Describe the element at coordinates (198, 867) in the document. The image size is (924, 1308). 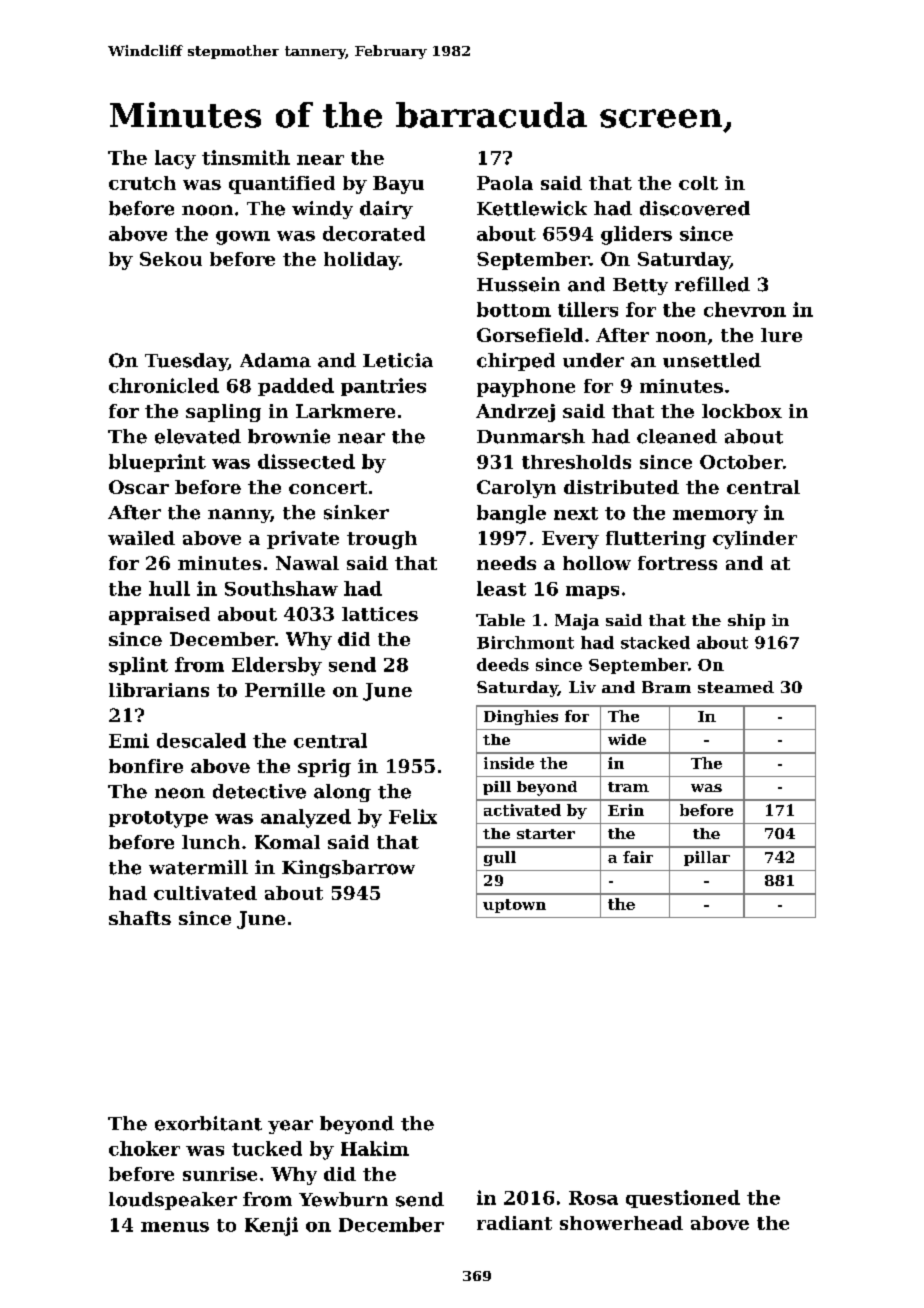
I see `watermill` at that location.
